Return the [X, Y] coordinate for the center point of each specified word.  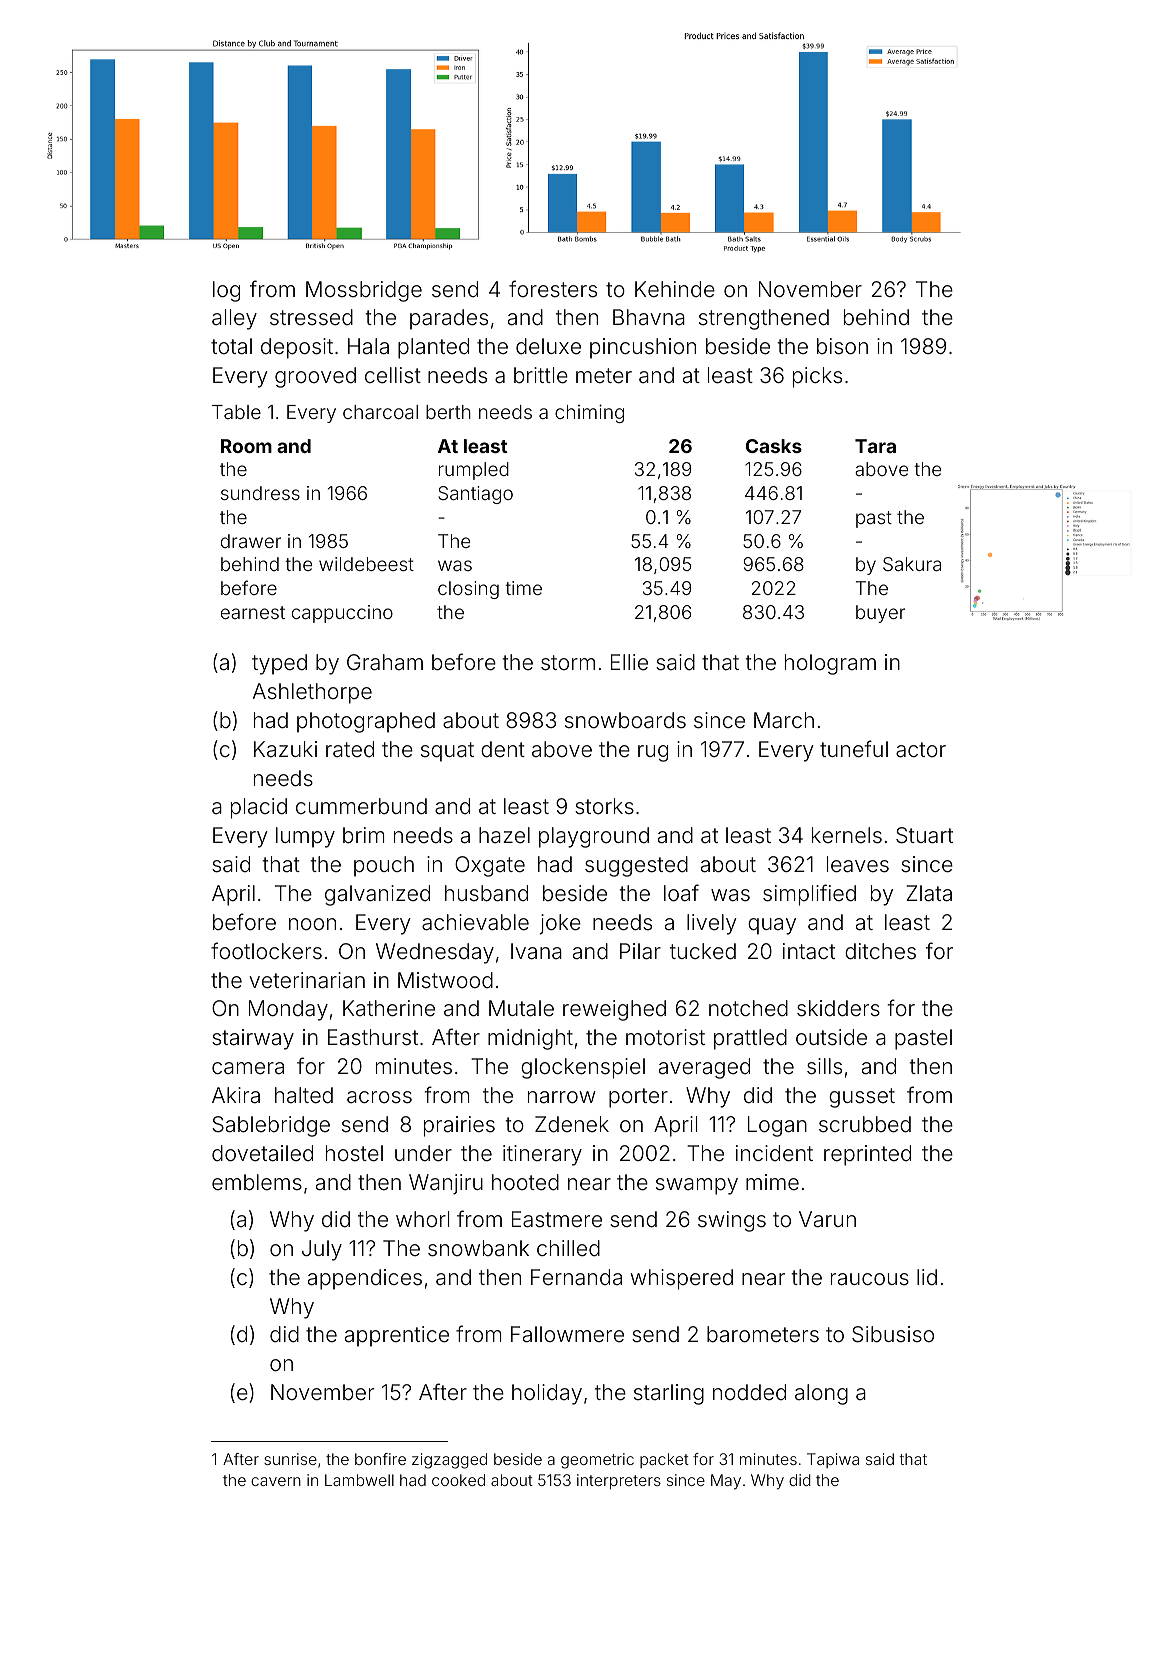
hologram [830, 664]
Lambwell [359, 1480]
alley [234, 319]
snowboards [625, 720]
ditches [880, 951]
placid [259, 808]
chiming [589, 413]
